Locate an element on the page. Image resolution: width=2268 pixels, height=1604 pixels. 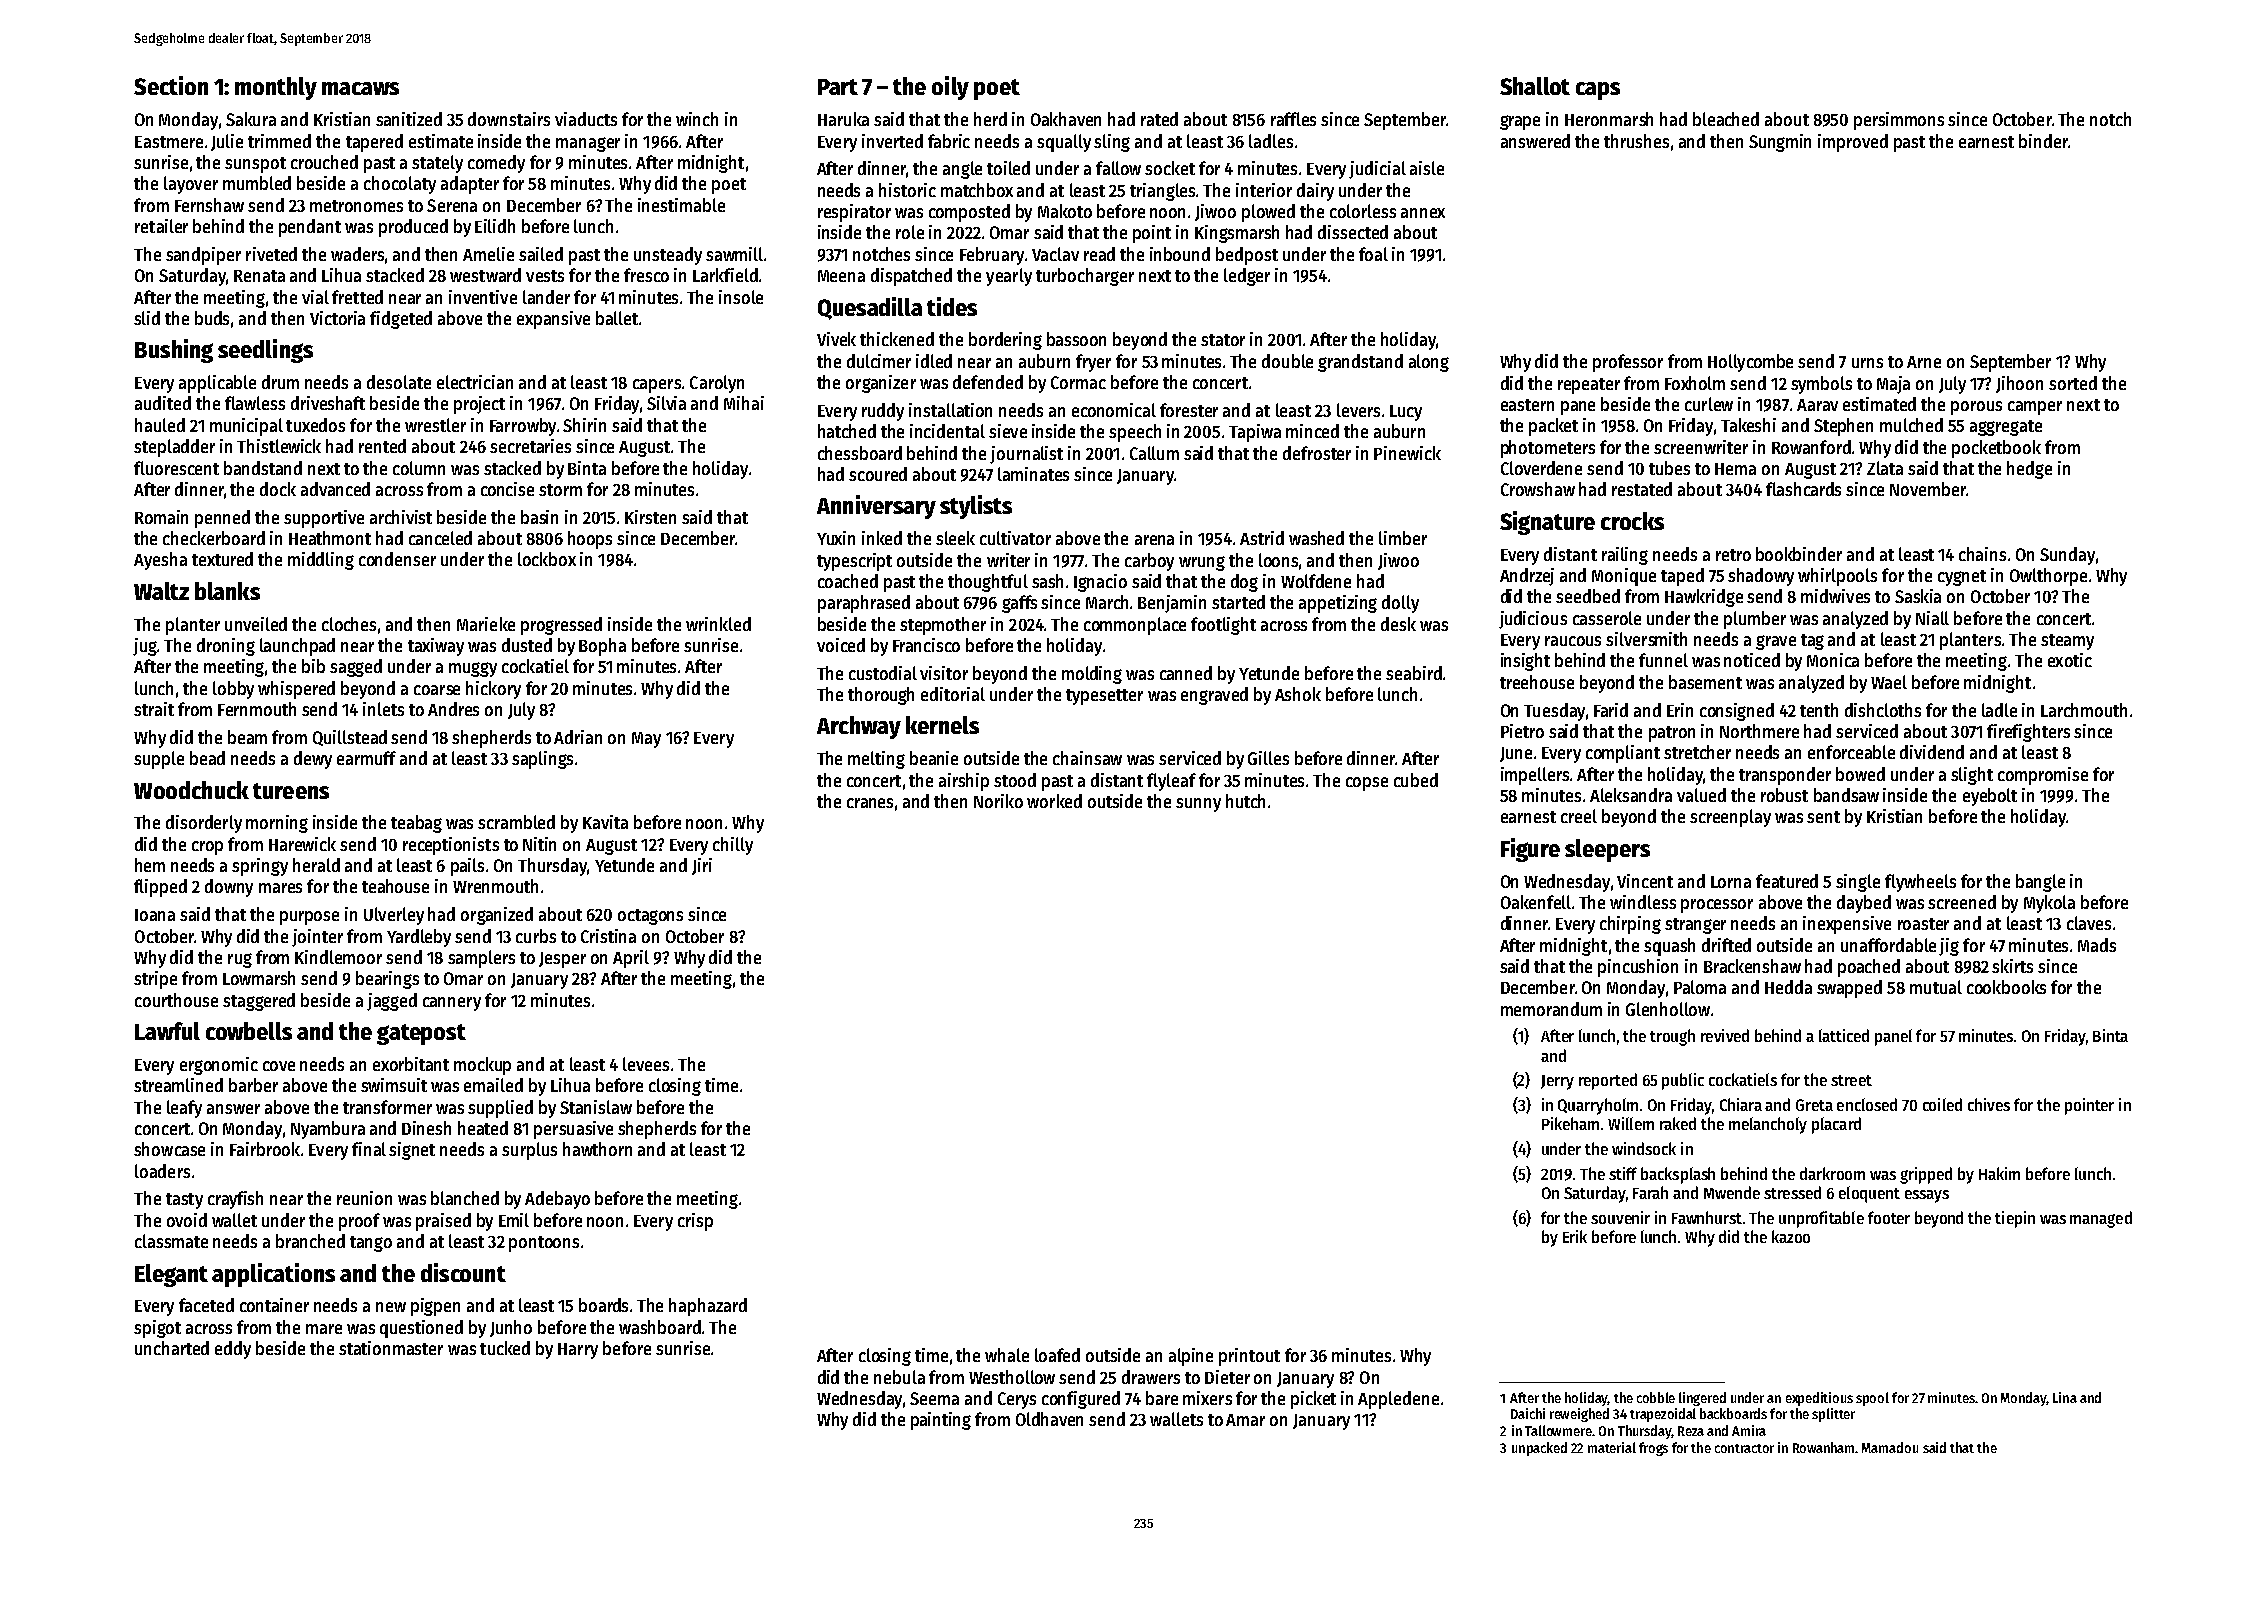
oily is located at coordinates (950, 88).
